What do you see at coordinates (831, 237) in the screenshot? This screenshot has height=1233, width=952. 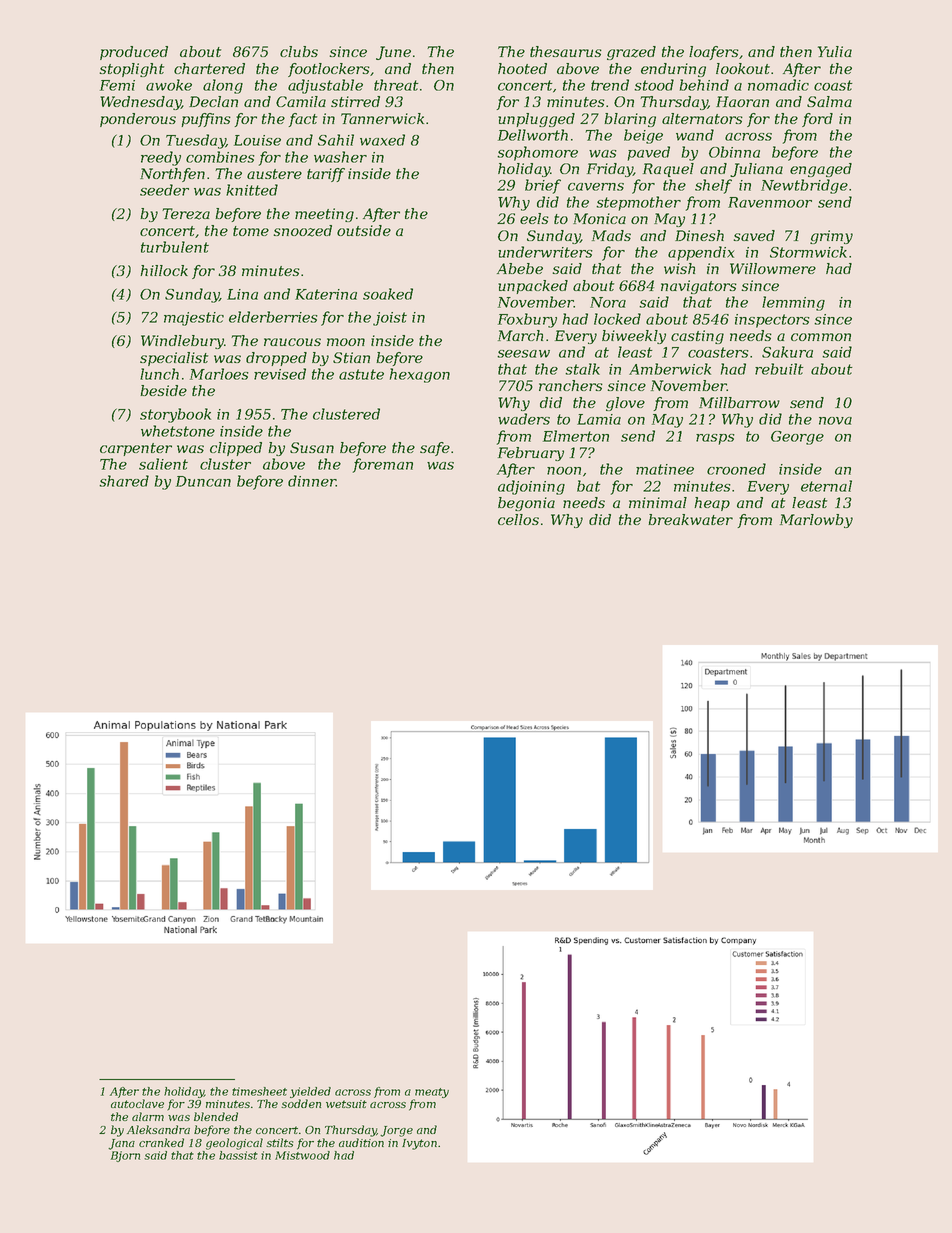 I see `grimy` at bounding box center [831, 237].
